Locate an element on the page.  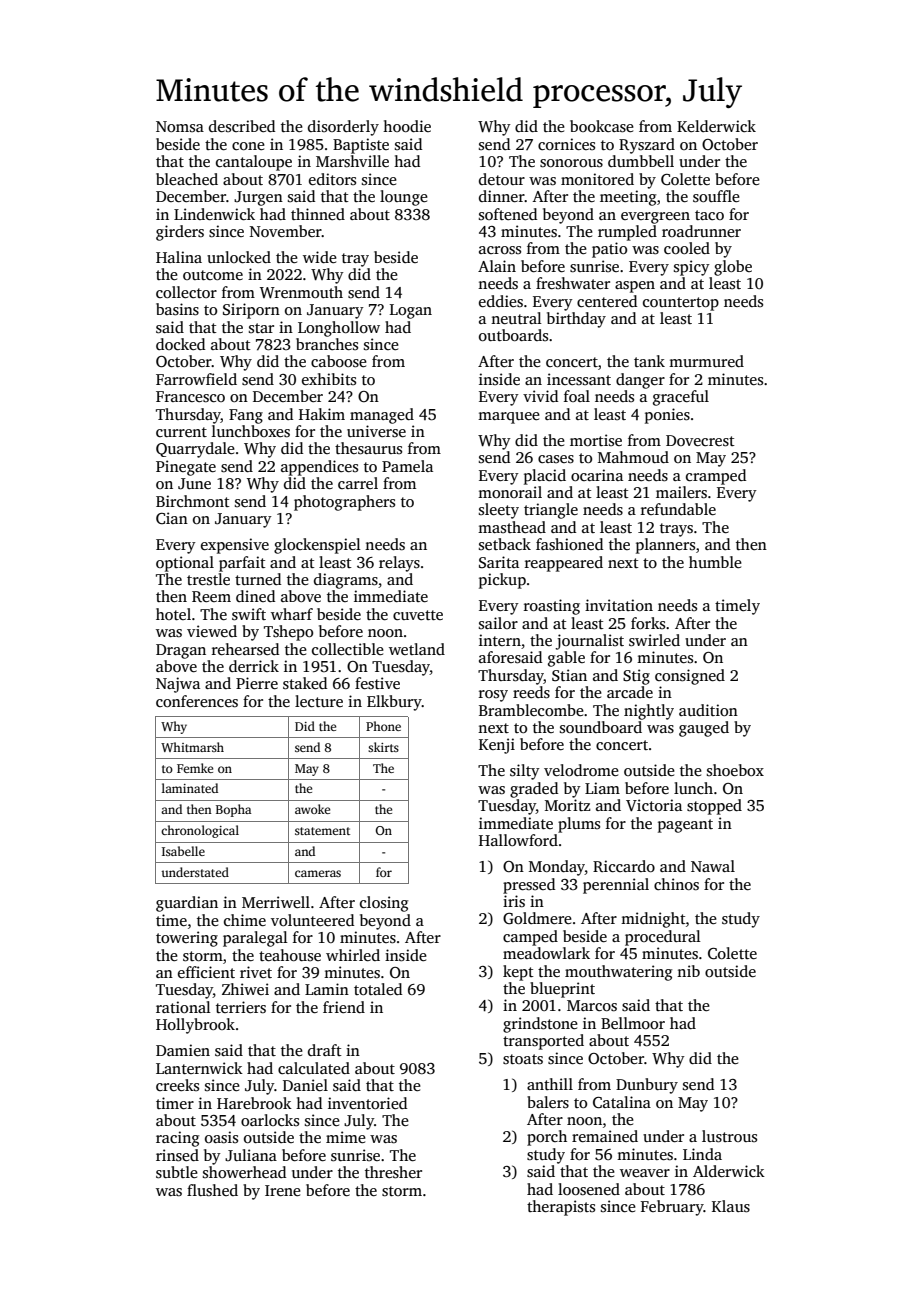
hotel is located at coordinates (173, 614).
